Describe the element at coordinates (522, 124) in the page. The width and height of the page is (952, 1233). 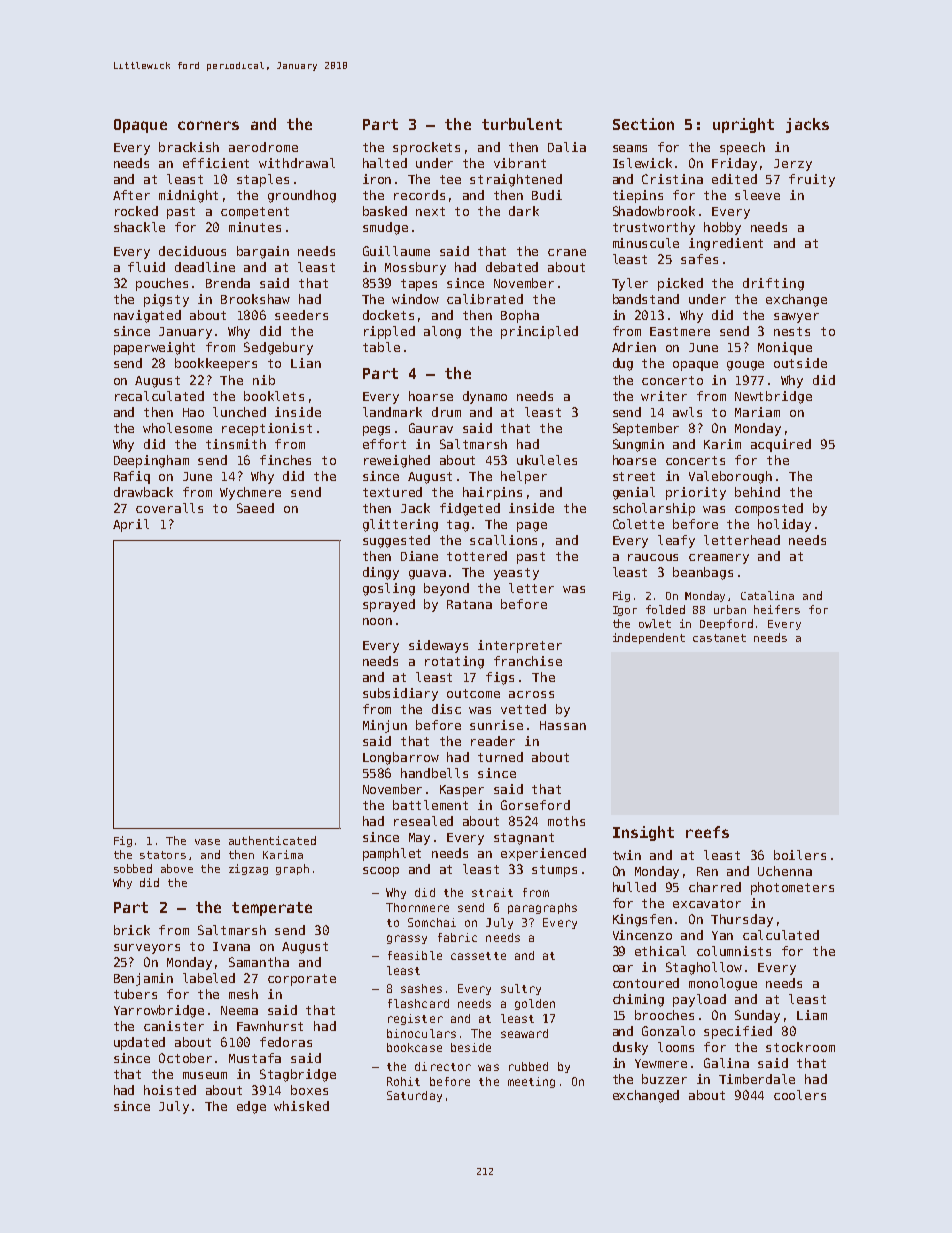
I see `turbulent` at that location.
